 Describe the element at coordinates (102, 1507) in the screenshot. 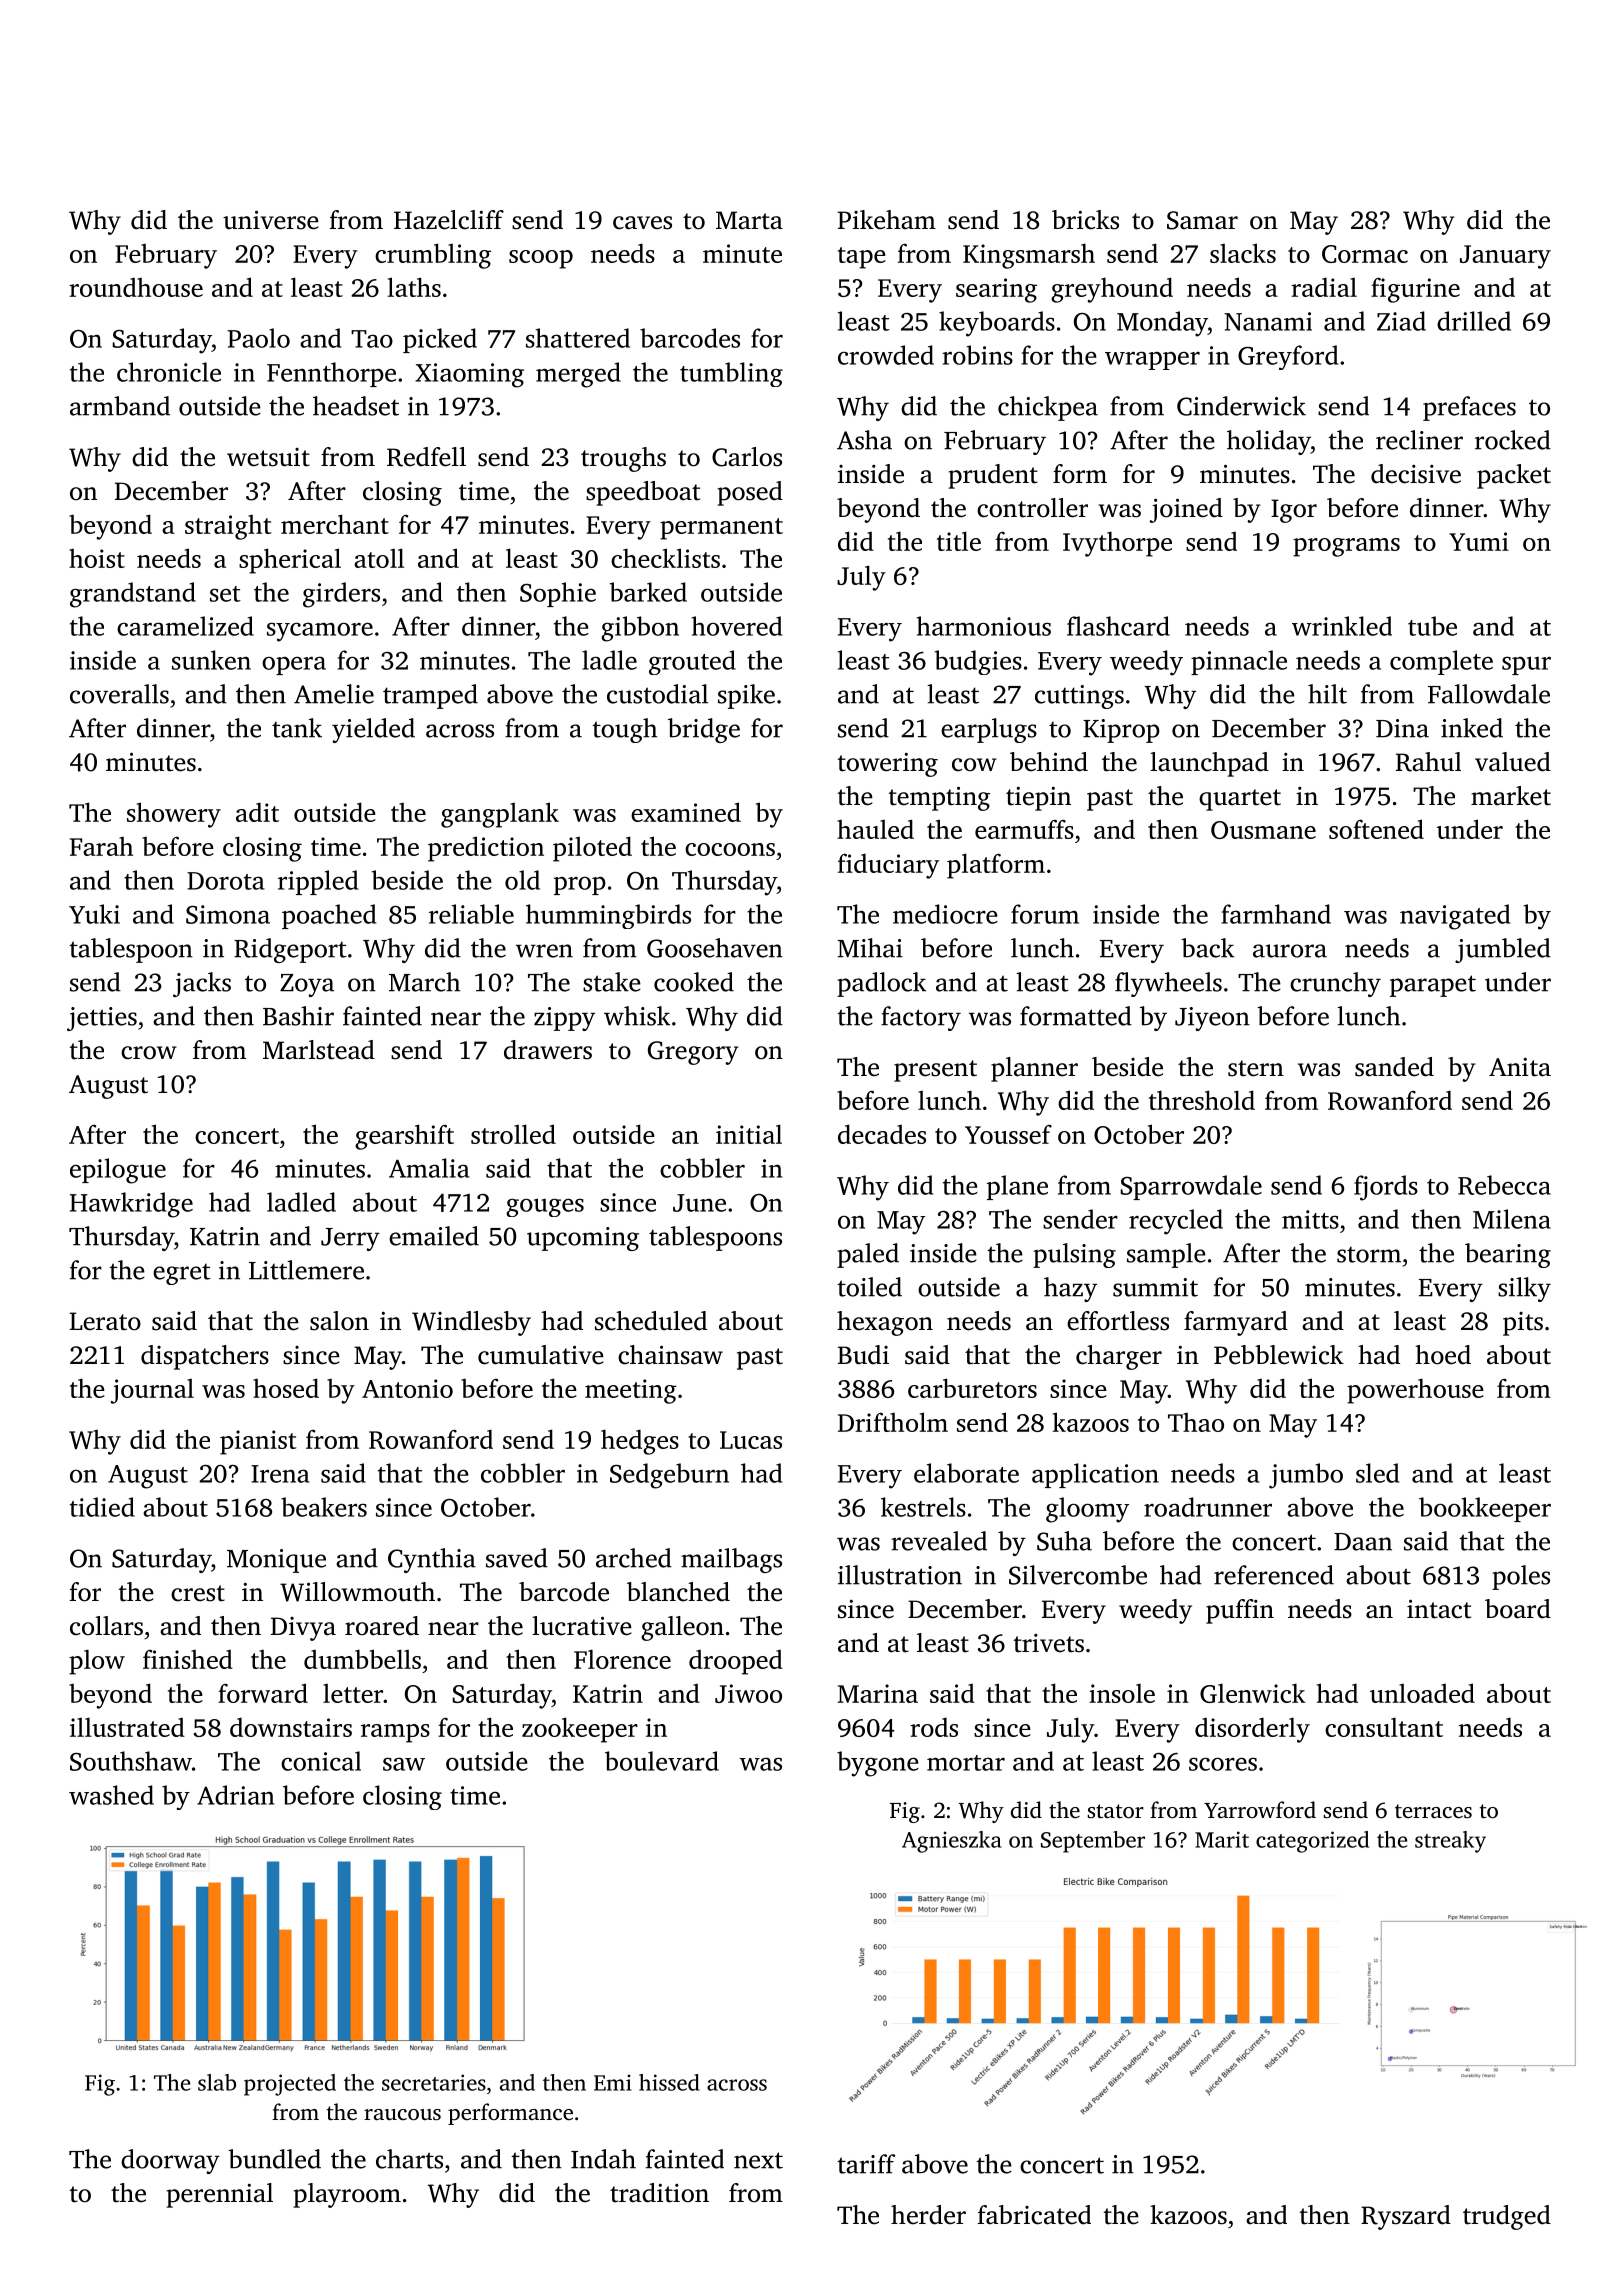

I see `tidied` at that location.
